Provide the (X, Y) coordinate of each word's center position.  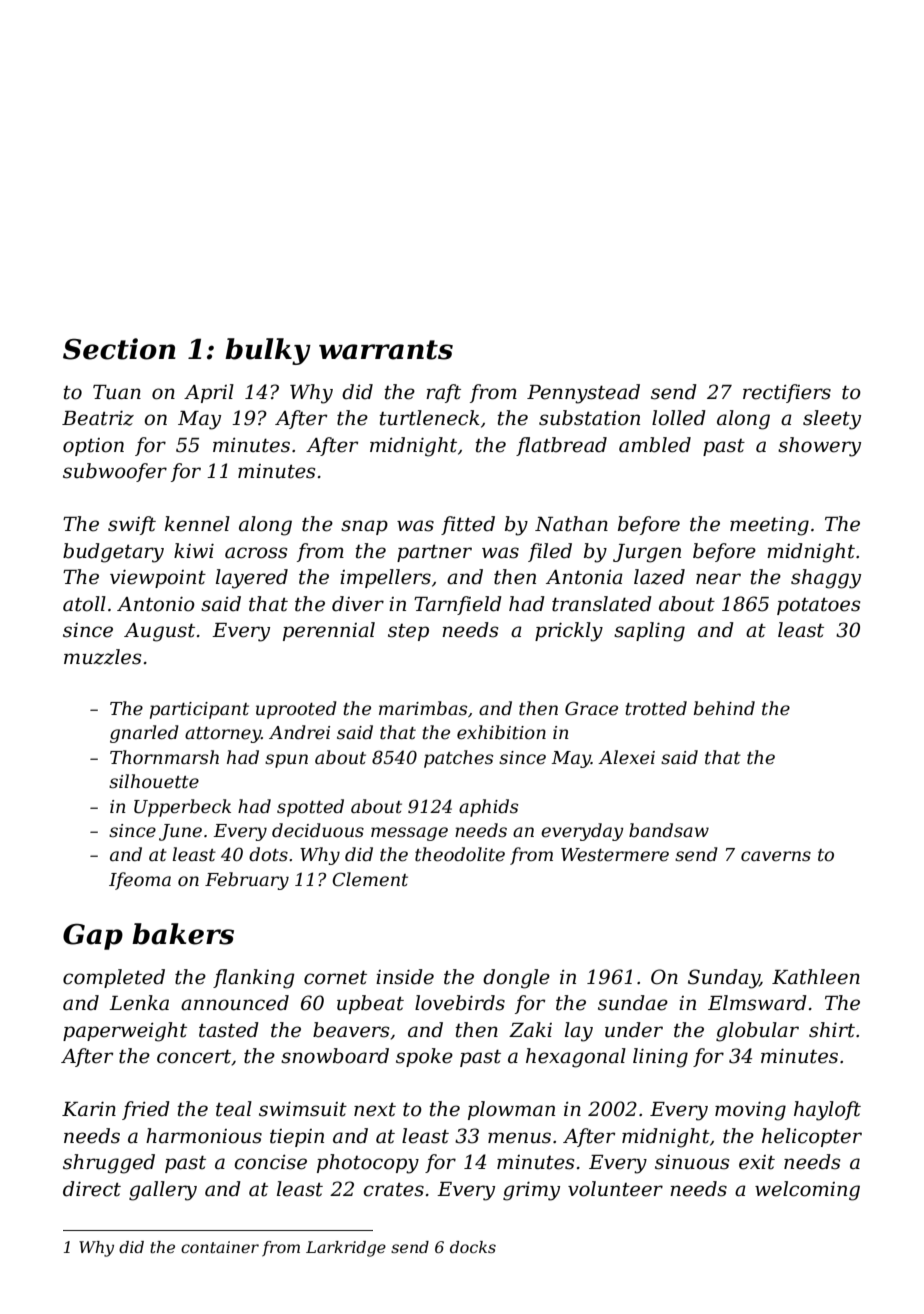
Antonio (156, 604)
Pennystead (583, 394)
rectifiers (787, 393)
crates (393, 1190)
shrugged (109, 1164)
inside (405, 977)
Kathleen (816, 977)
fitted (468, 525)
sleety (832, 420)
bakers (183, 934)
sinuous (692, 1162)
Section (119, 349)
